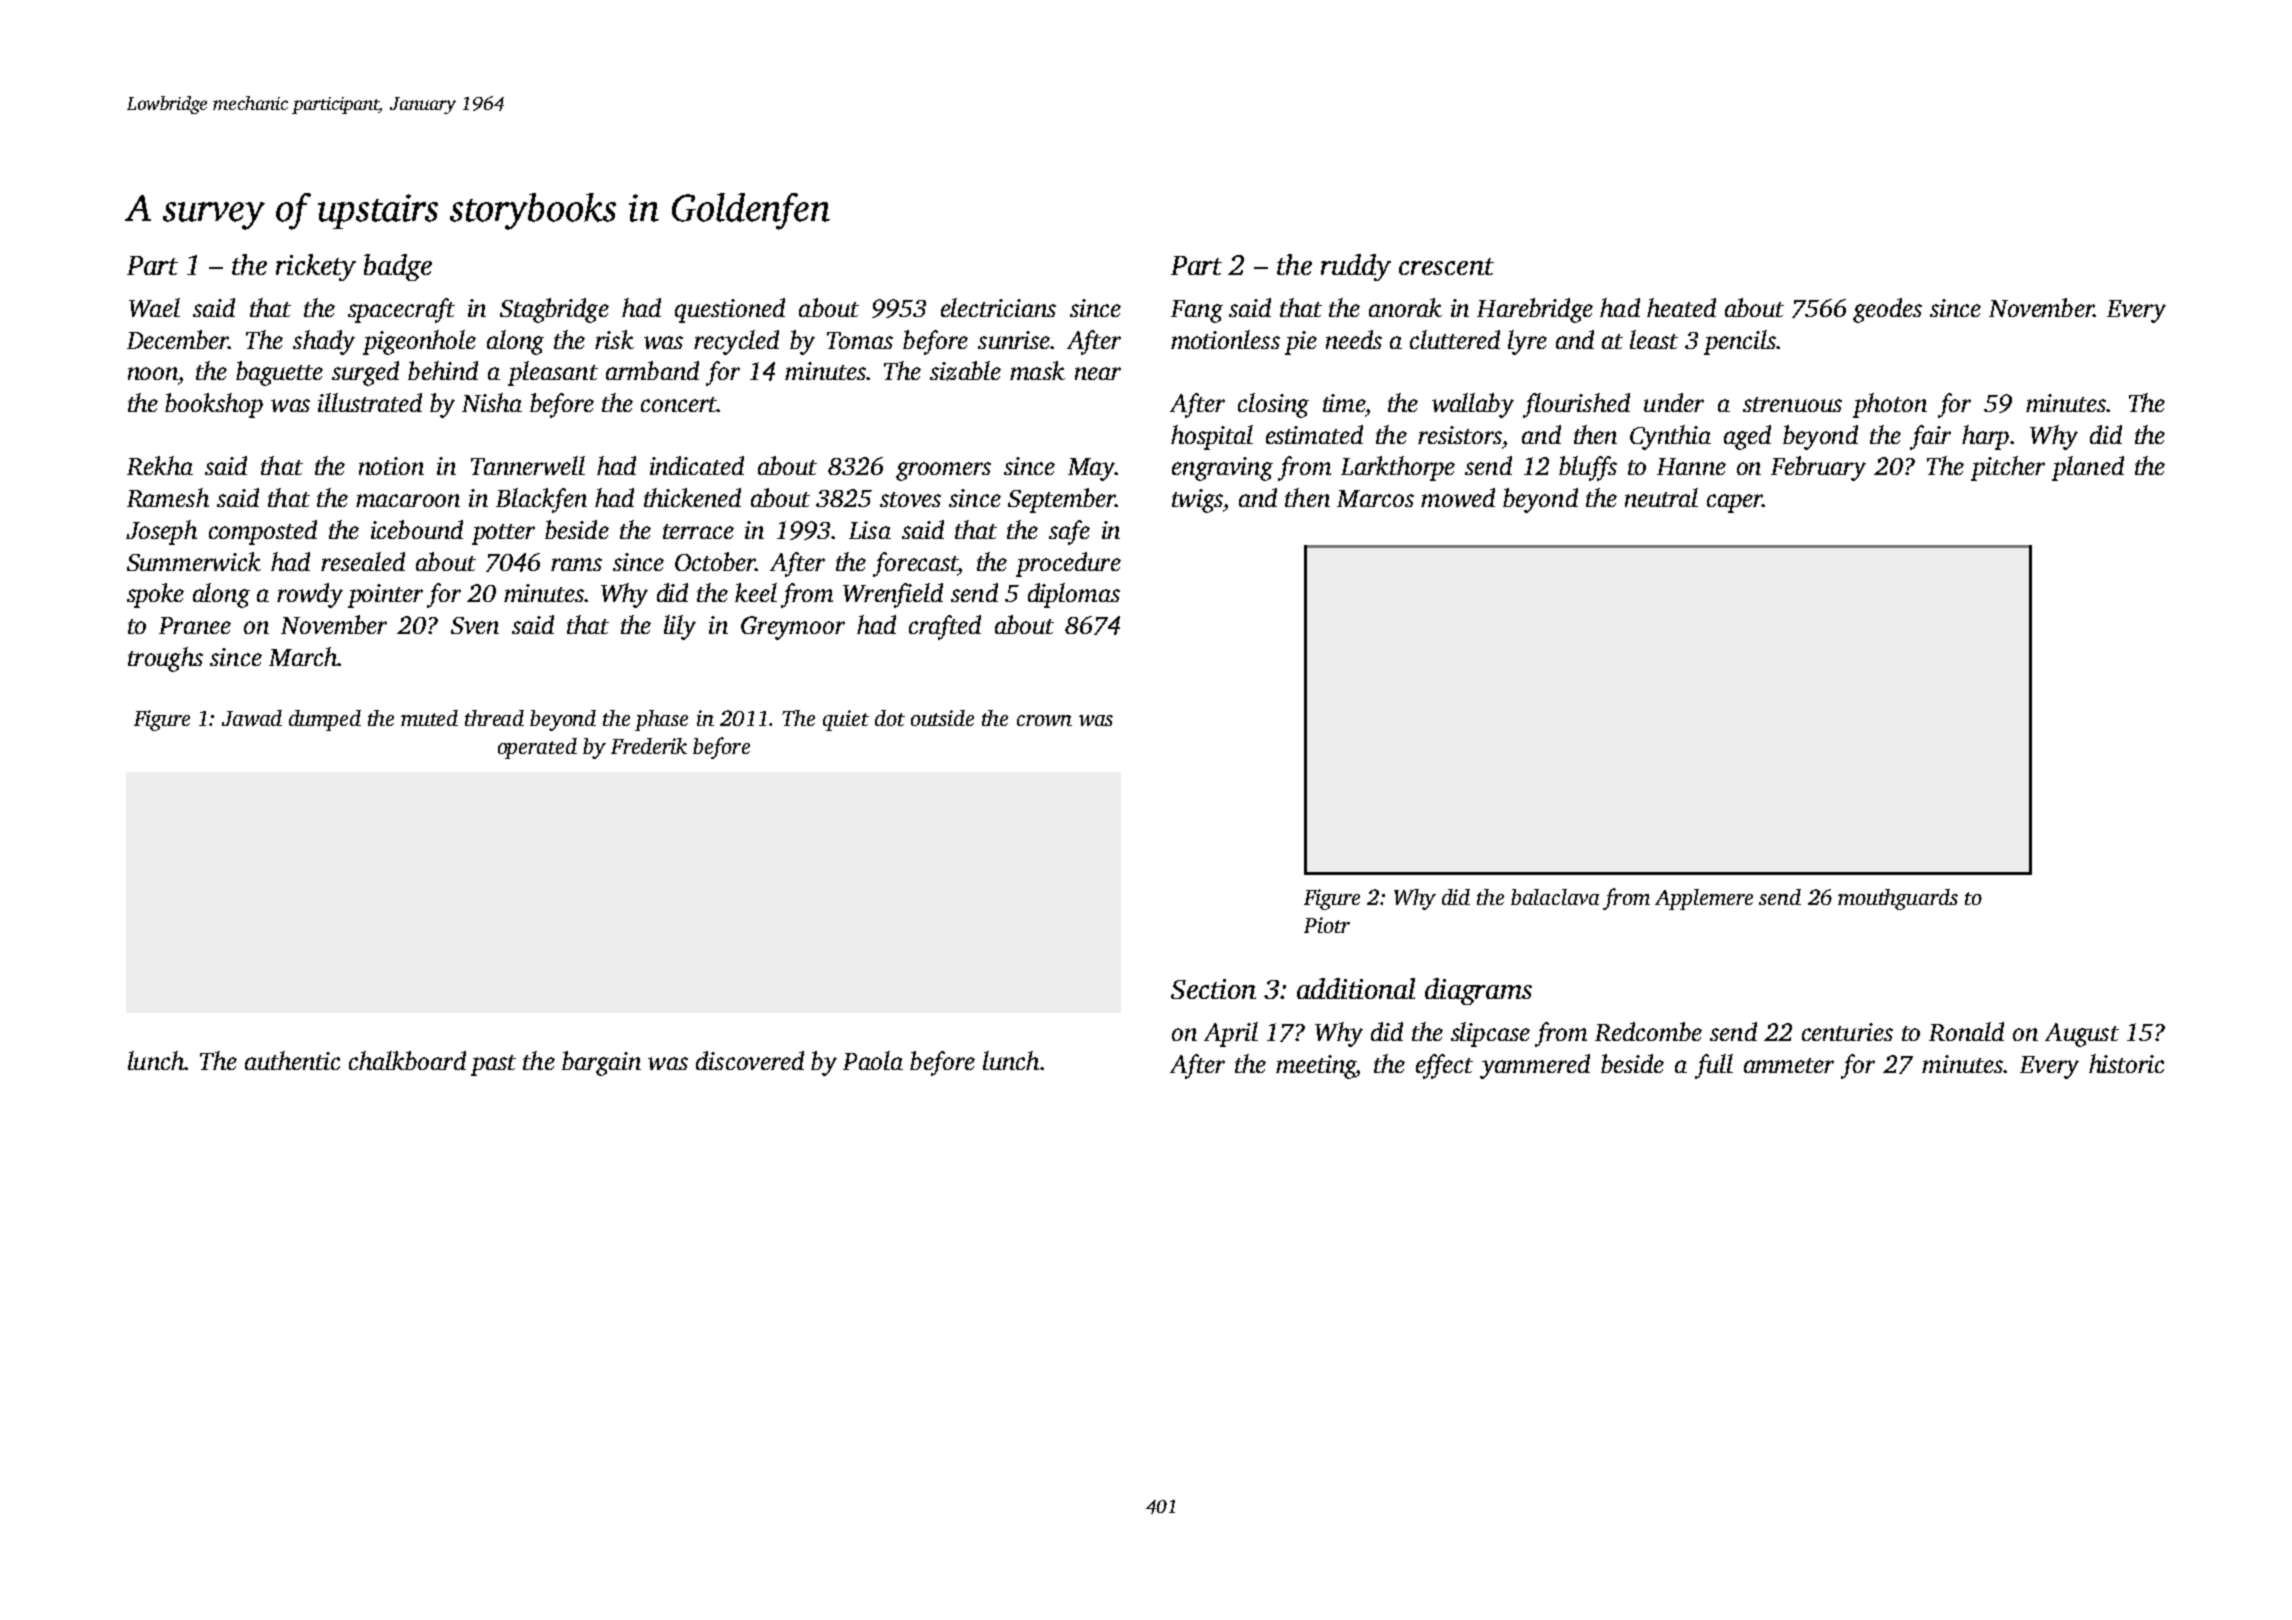 The width and height of the screenshot is (2292, 1620). I want to click on rickety, so click(316, 267).
